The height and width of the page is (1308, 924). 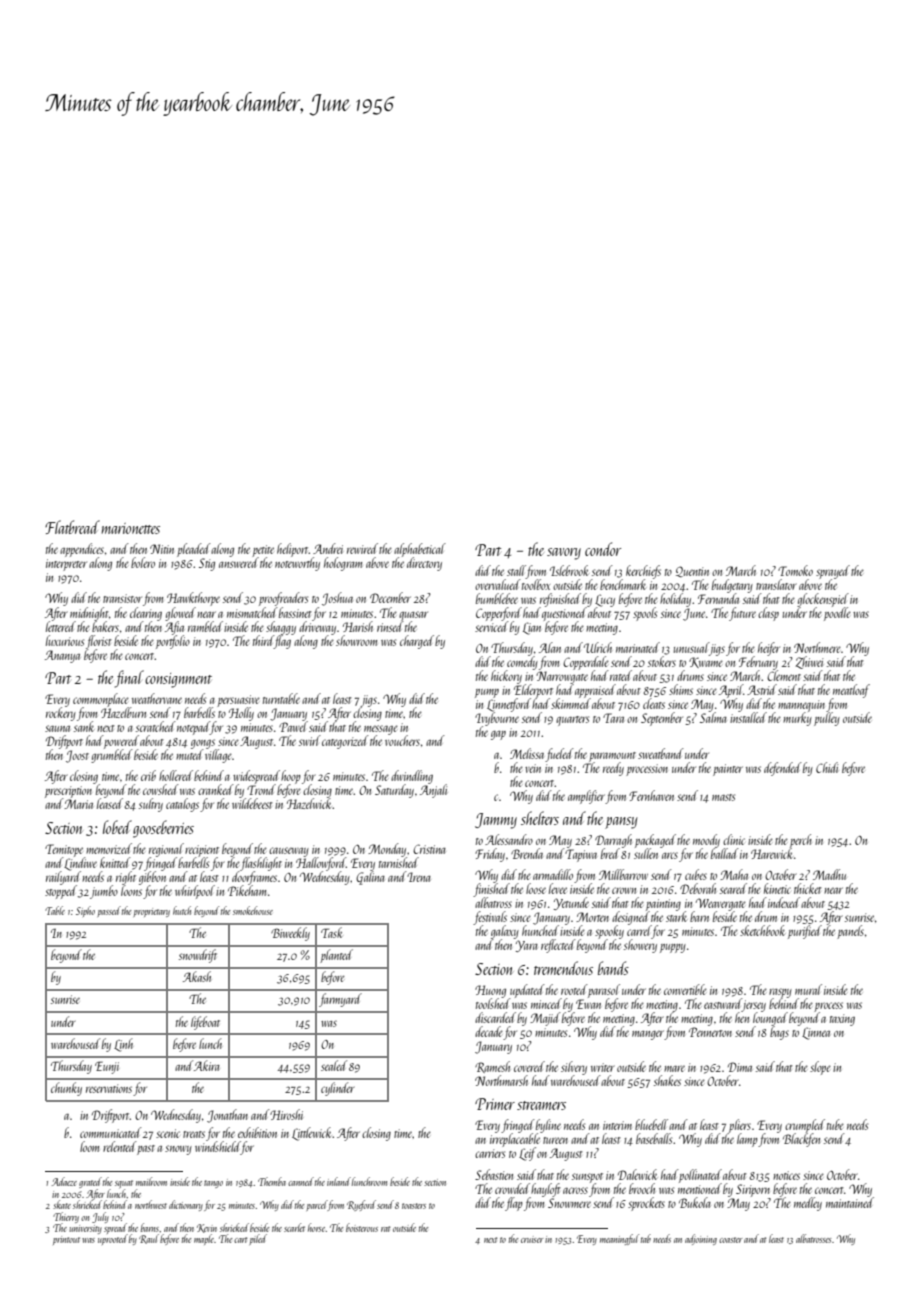 What do you see at coordinates (238, 701) in the page?
I see `persuasive` at bounding box center [238, 701].
